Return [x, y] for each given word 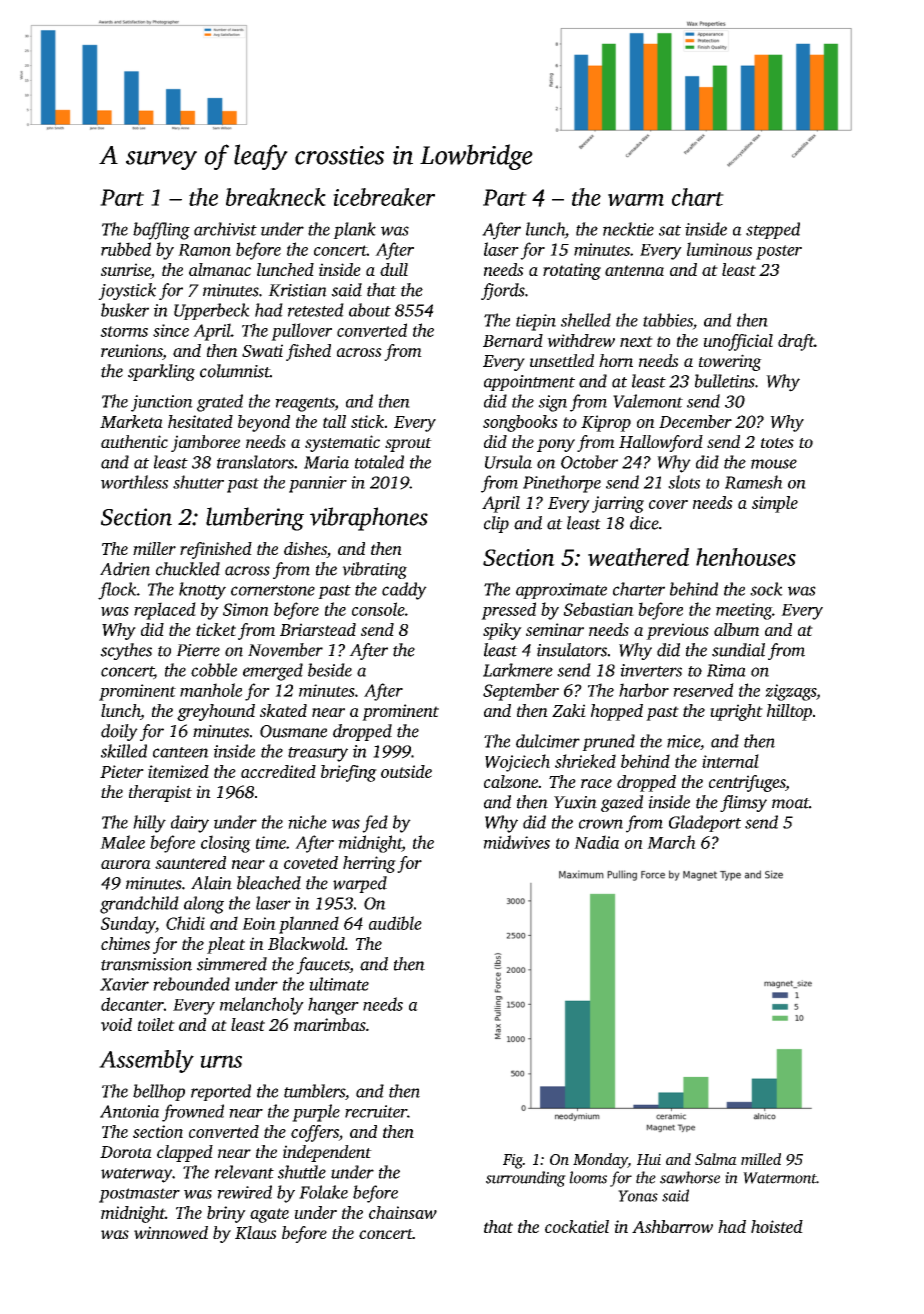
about [370, 310]
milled [761, 1159]
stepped [773, 230]
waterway [137, 1175]
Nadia [596, 842]
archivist [225, 229]
